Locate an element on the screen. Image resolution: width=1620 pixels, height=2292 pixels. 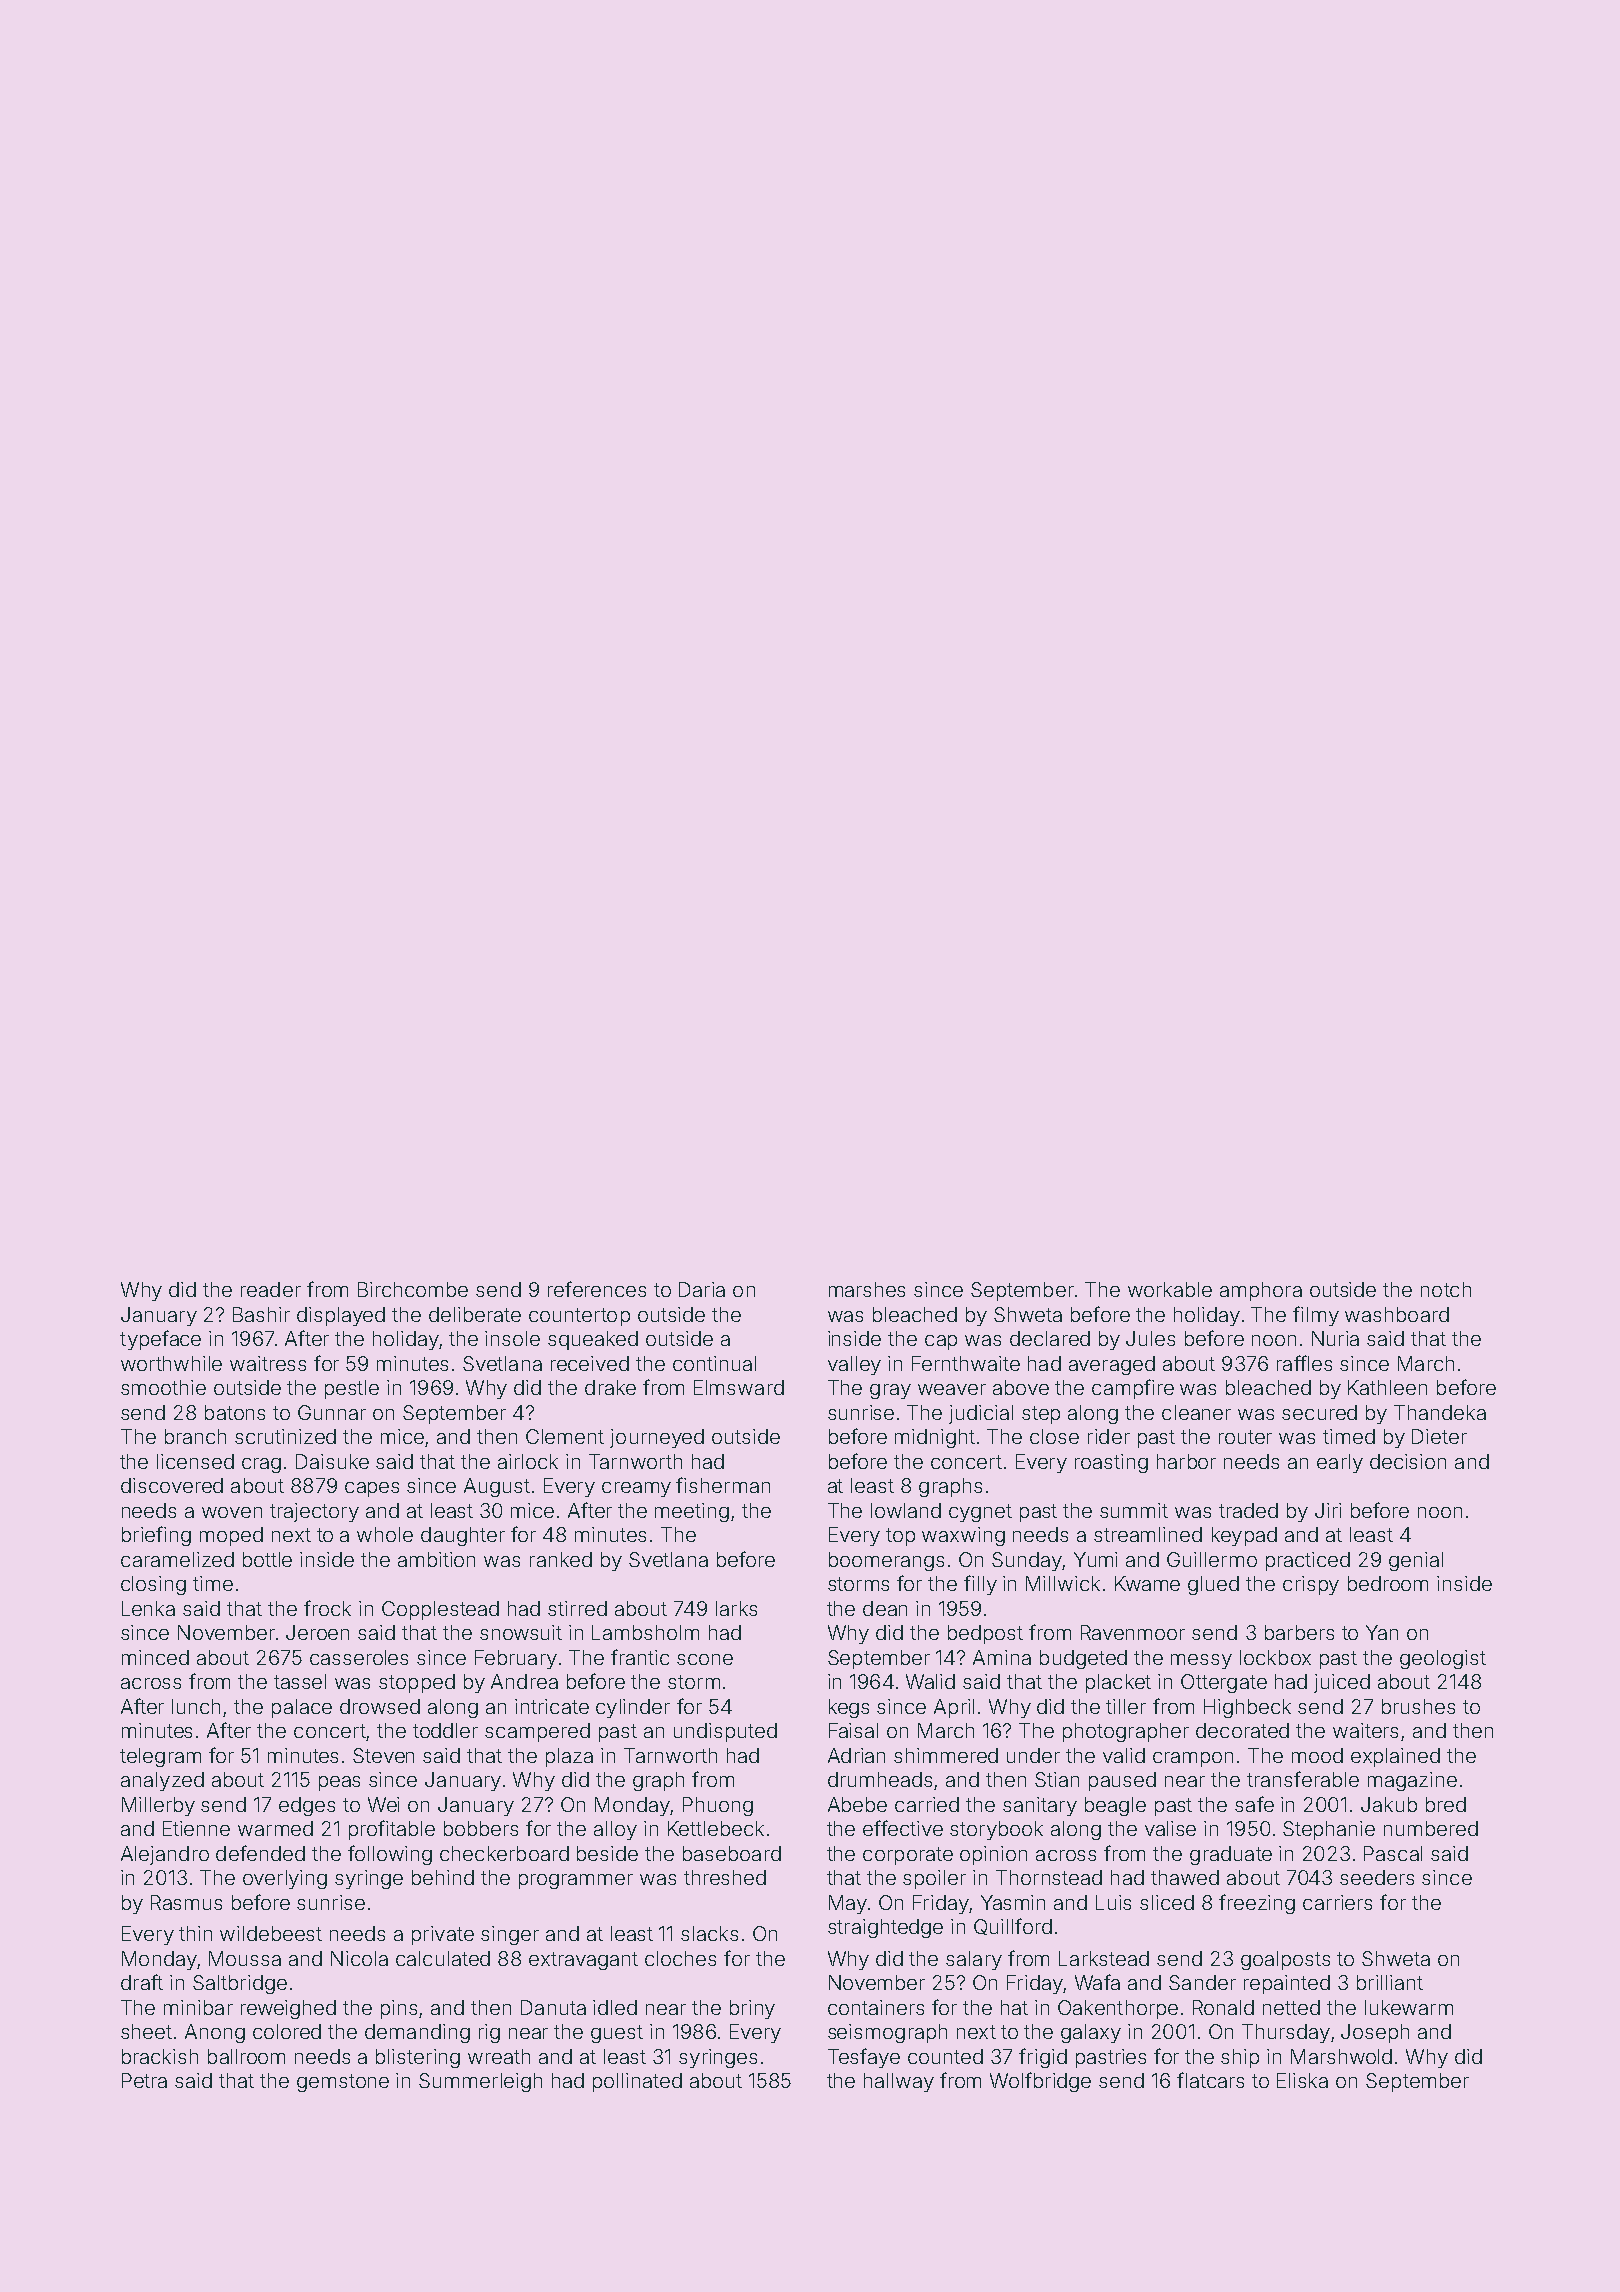
Birchcombe is located at coordinates (413, 1289).
